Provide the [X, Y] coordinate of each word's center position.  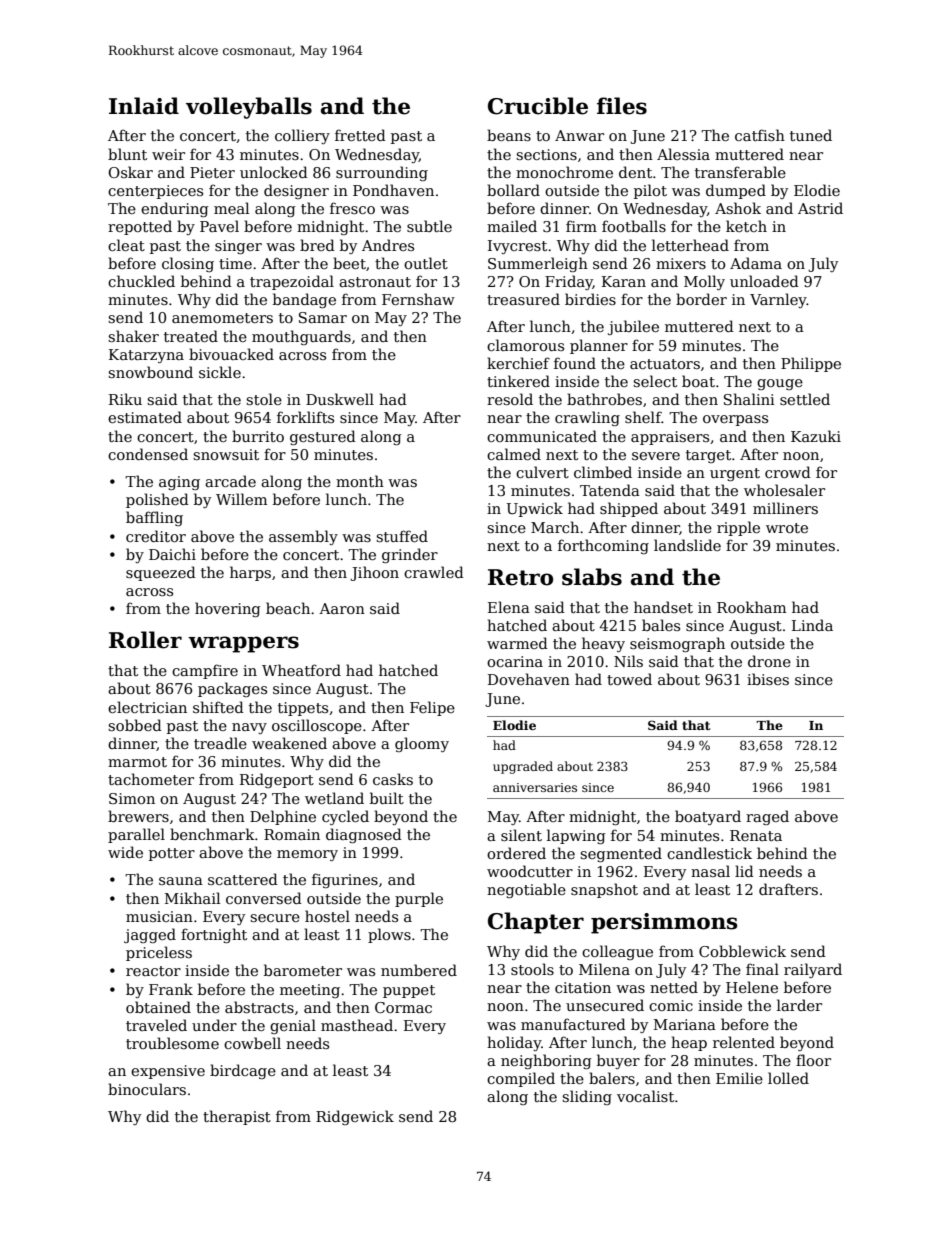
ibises [768, 679]
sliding [587, 1097]
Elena [509, 607]
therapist [237, 1117]
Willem [241, 499]
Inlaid [144, 106]
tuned [811, 135]
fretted [360, 135]
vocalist [645, 1096]
